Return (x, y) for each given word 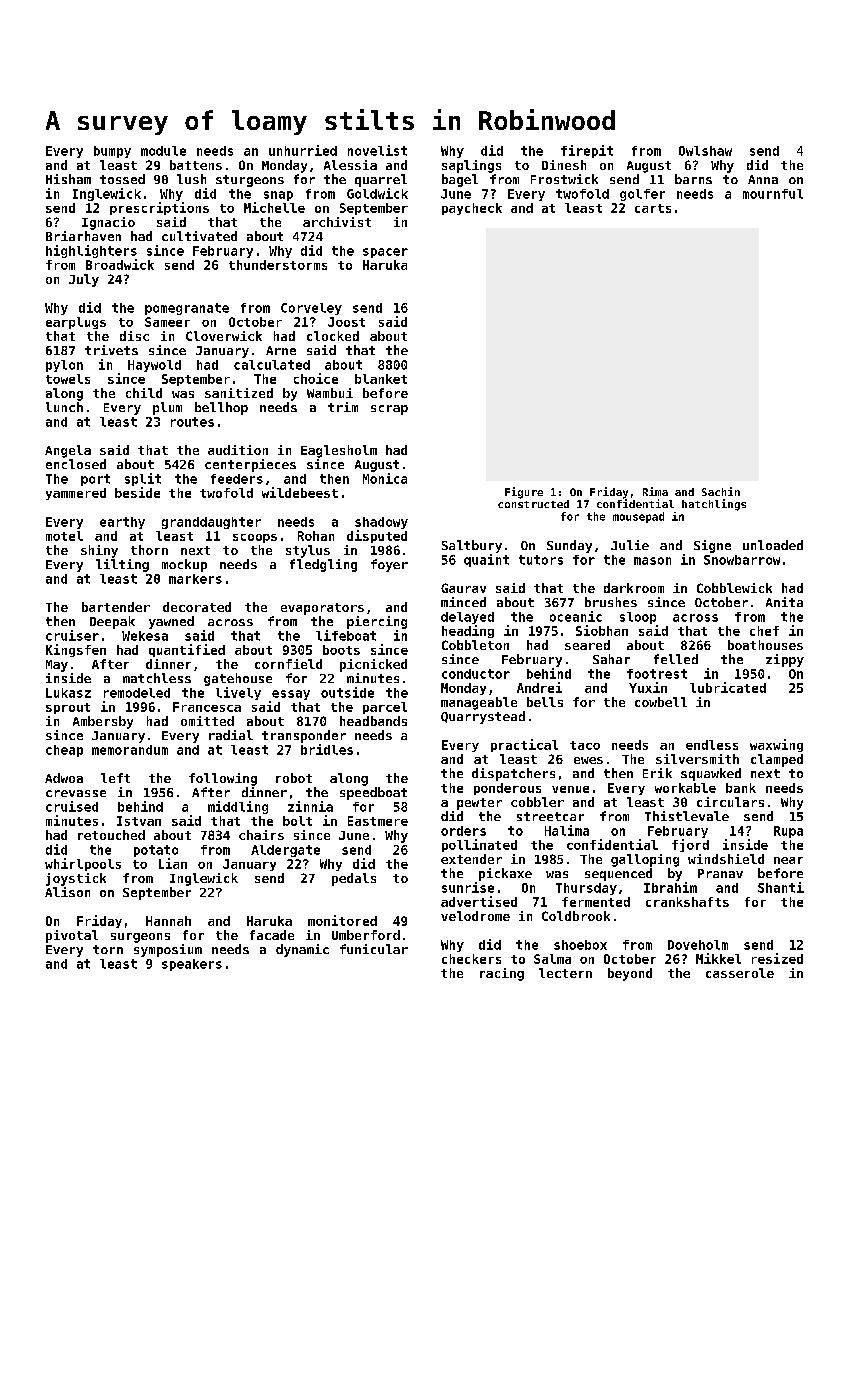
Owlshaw (705, 151)
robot (294, 778)
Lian (173, 863)
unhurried (303, 150)
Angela (68, 451)
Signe (712, 546)
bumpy (112, 152)
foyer (389, 565)
